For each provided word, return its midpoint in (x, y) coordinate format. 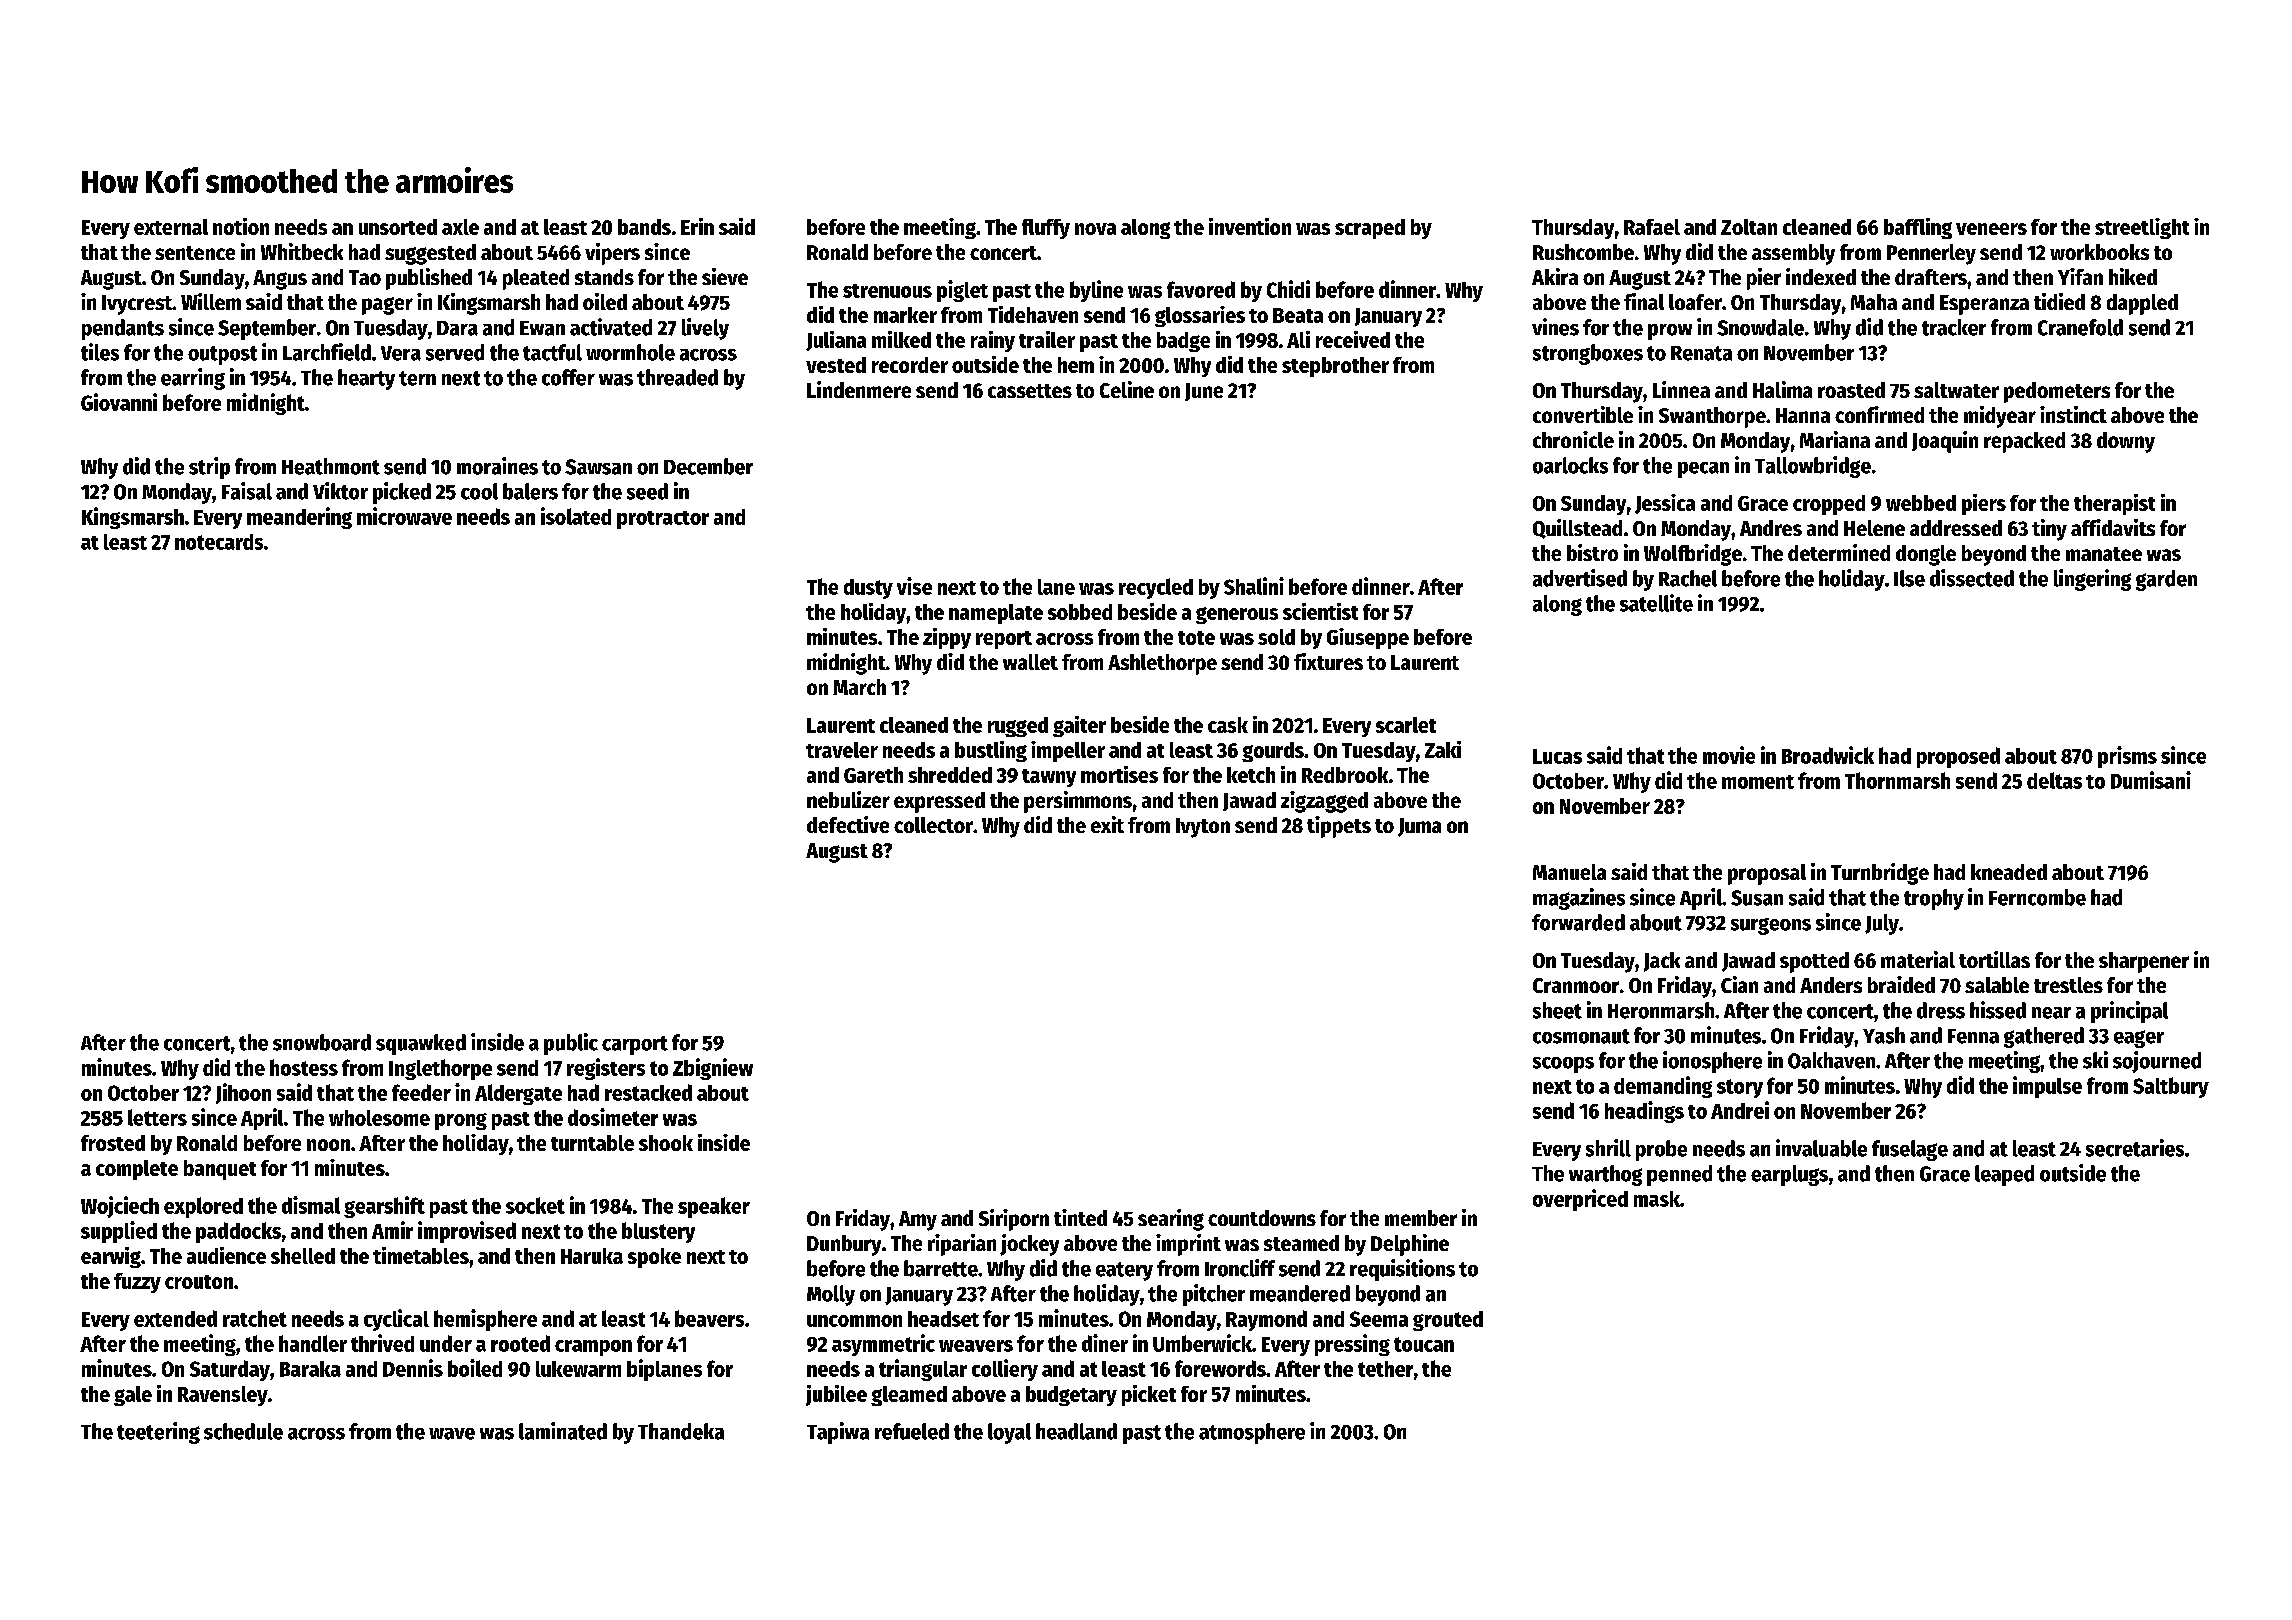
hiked (2133, 276)
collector (933, 825)
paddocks (238, 1232)
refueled (912, 1431)
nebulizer (848, 799)
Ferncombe (2037, 897)
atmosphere (1252, 1433)
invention (1250, 226)
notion (241, 226)
